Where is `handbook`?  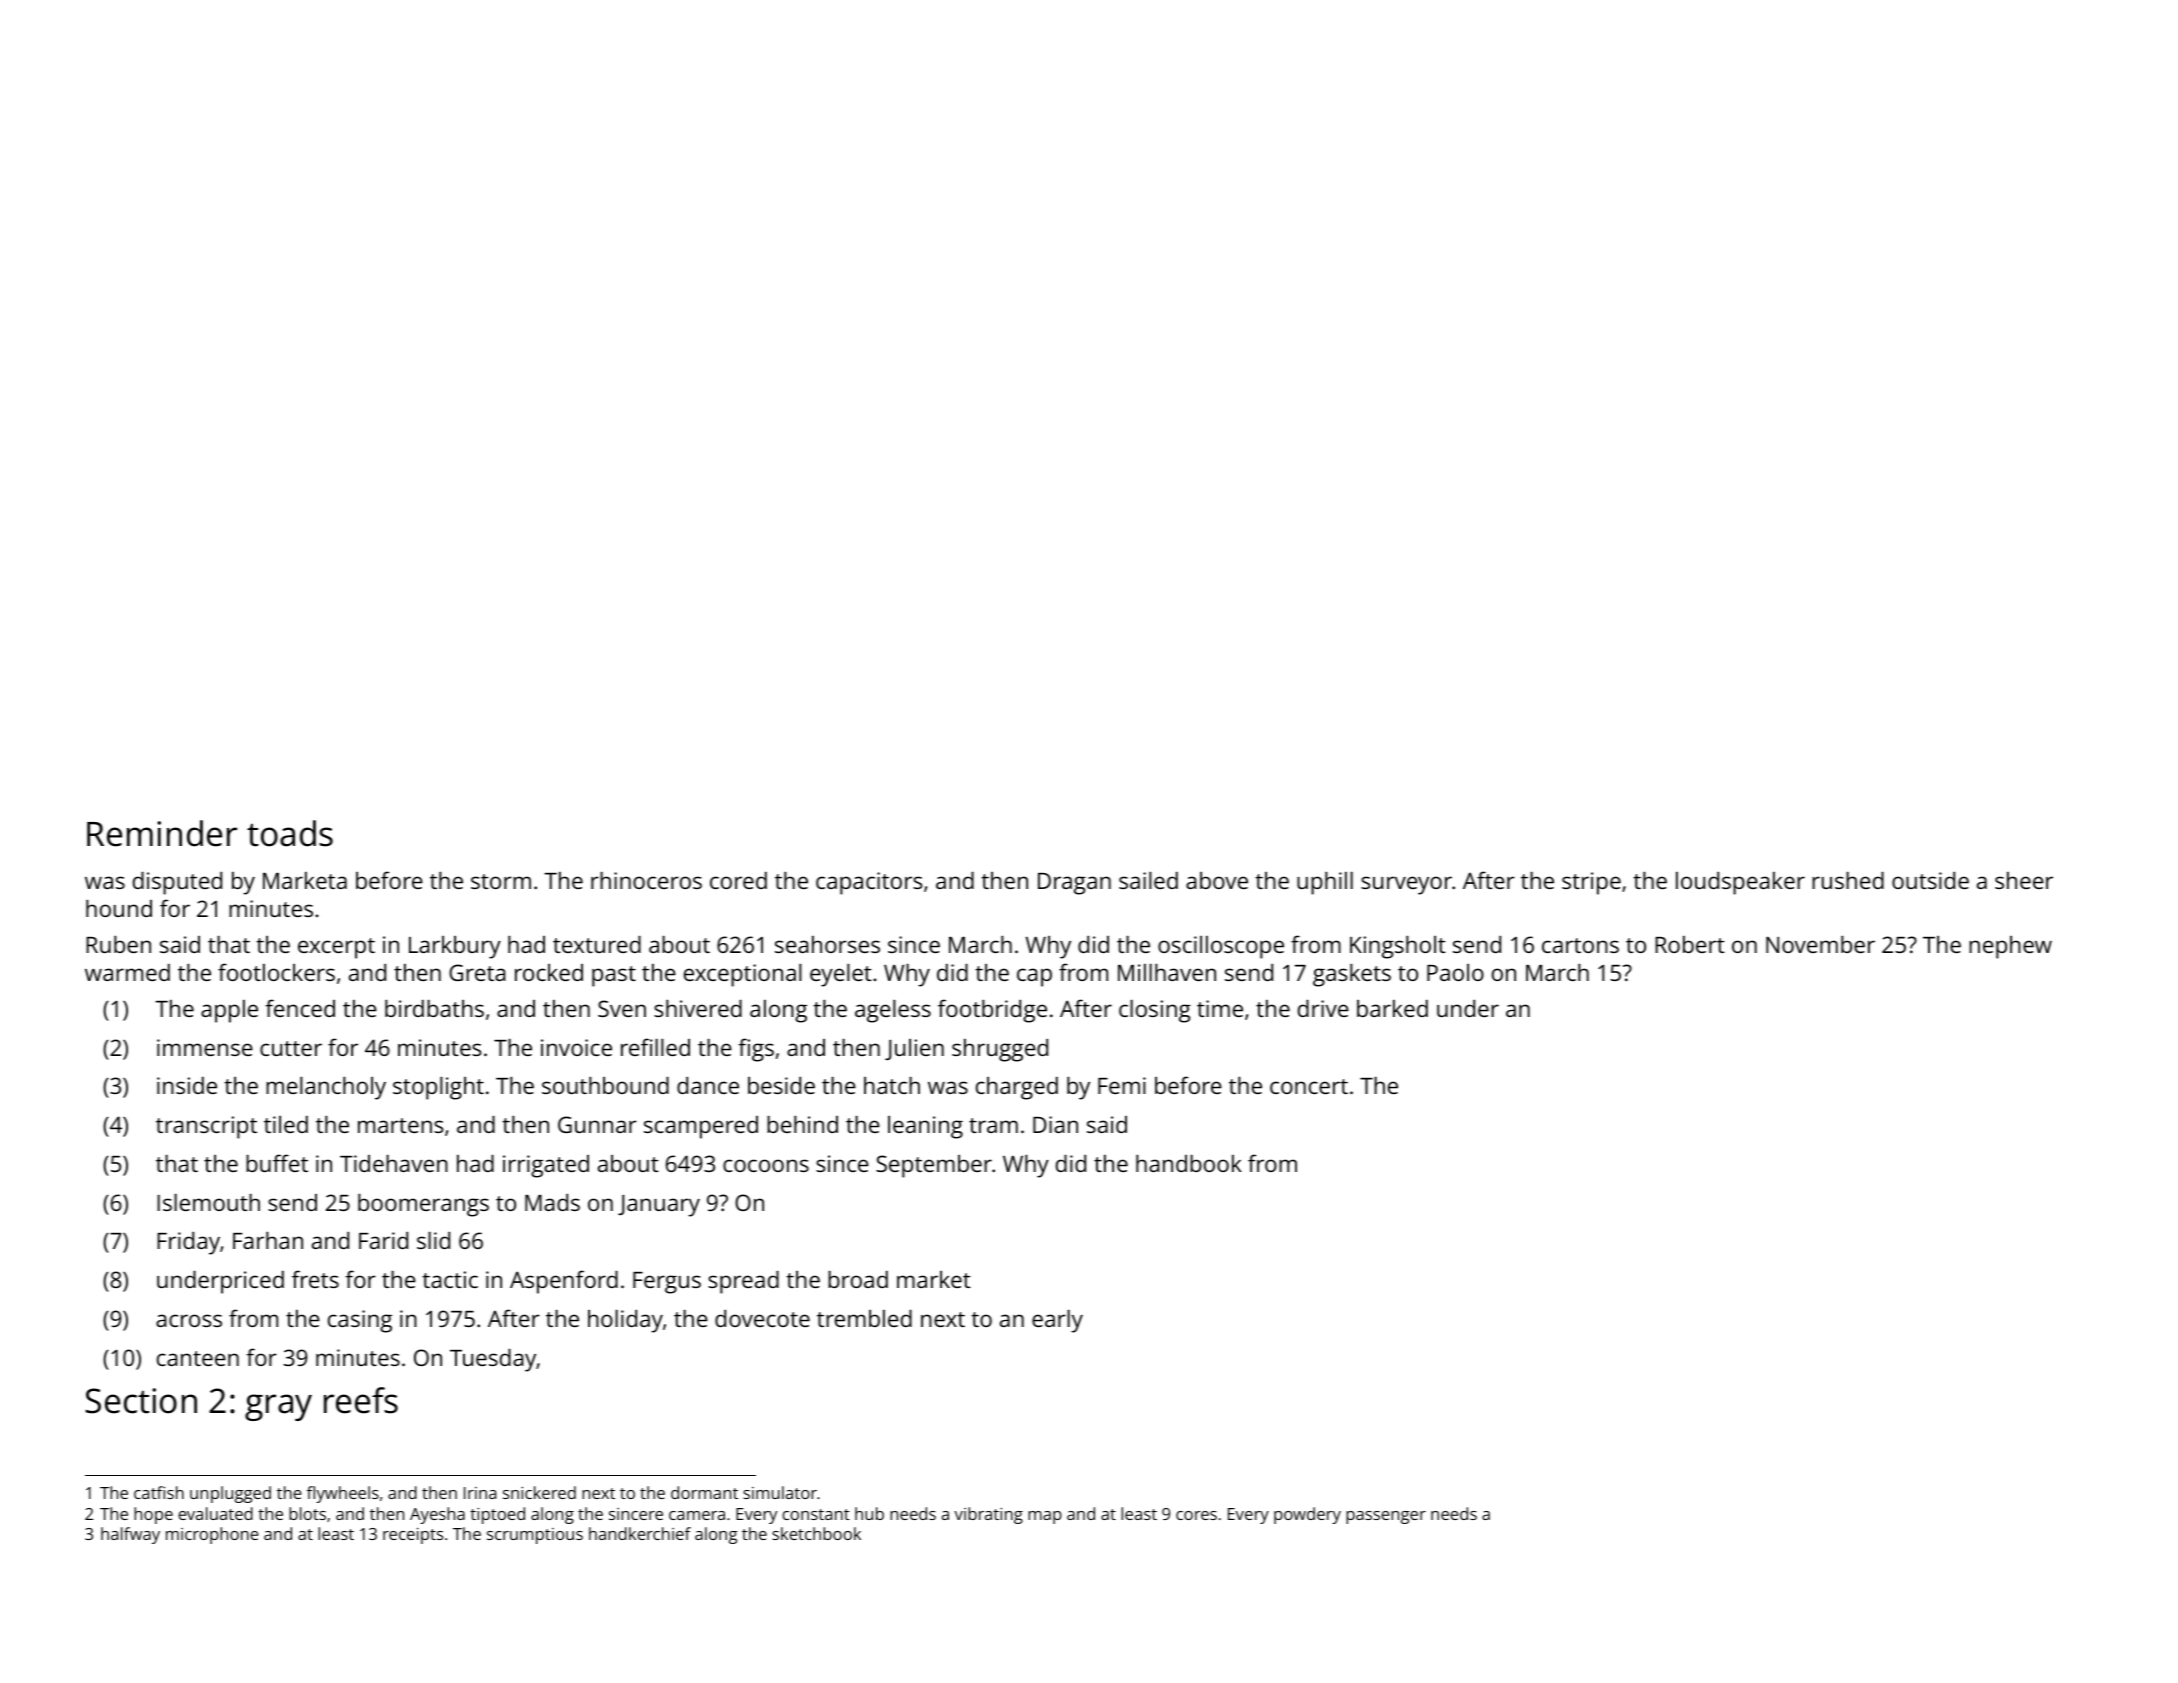
handbook is located at coordinates (1189, 1163).
